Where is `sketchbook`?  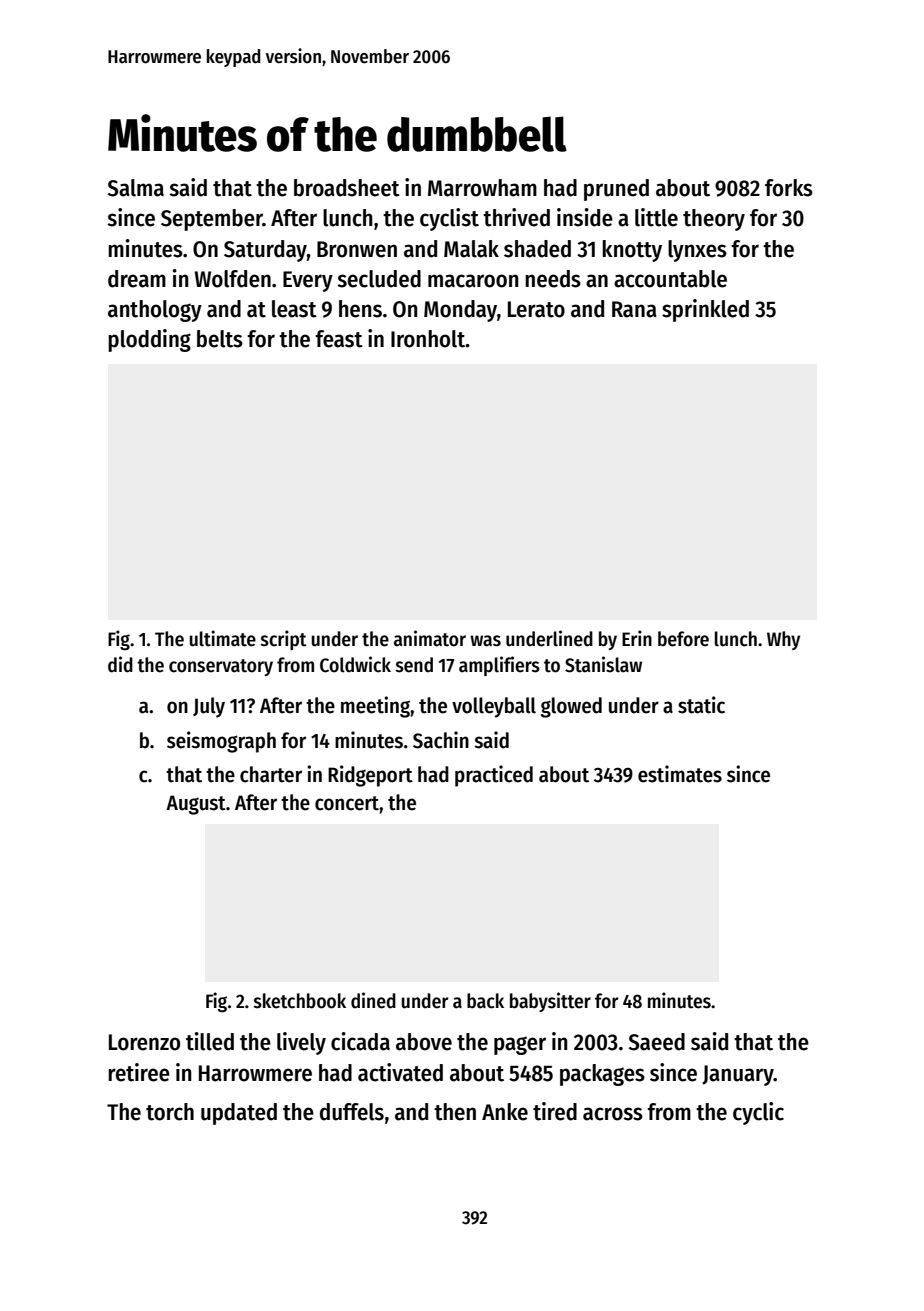 sketchbook is located at coordinates (300, 1001).
